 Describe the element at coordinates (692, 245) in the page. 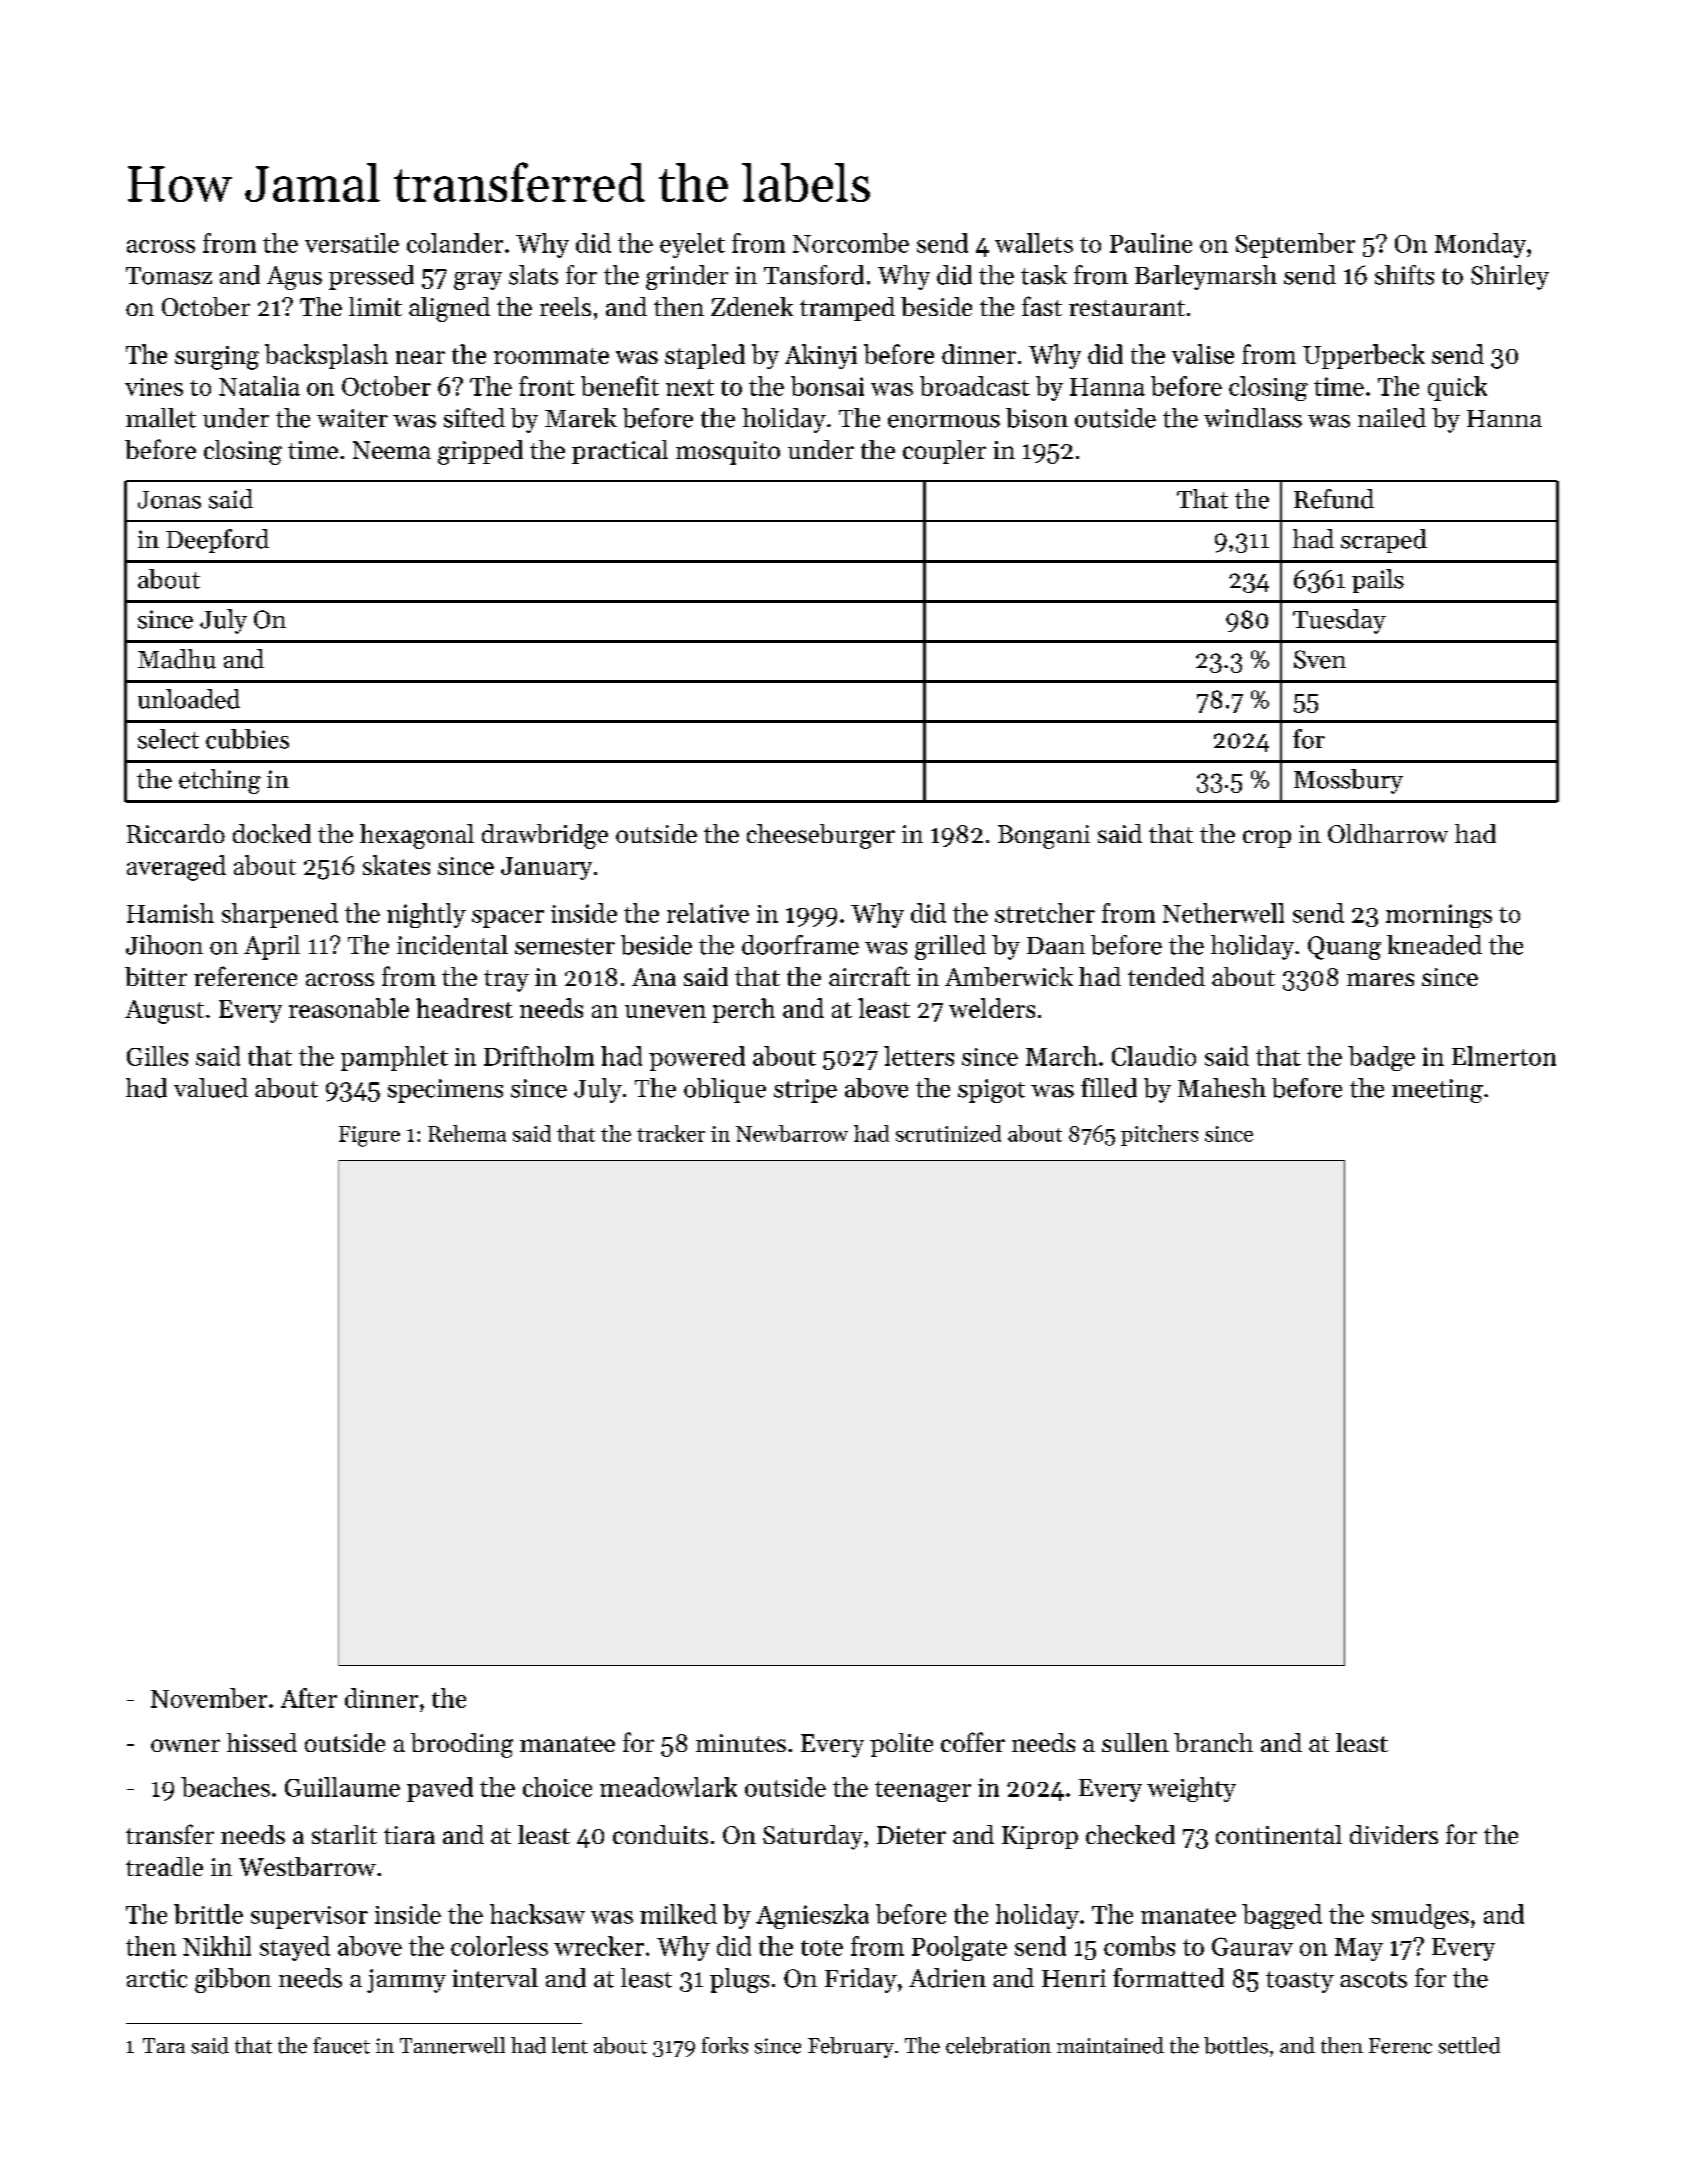

I see `eyelet` at that location.
